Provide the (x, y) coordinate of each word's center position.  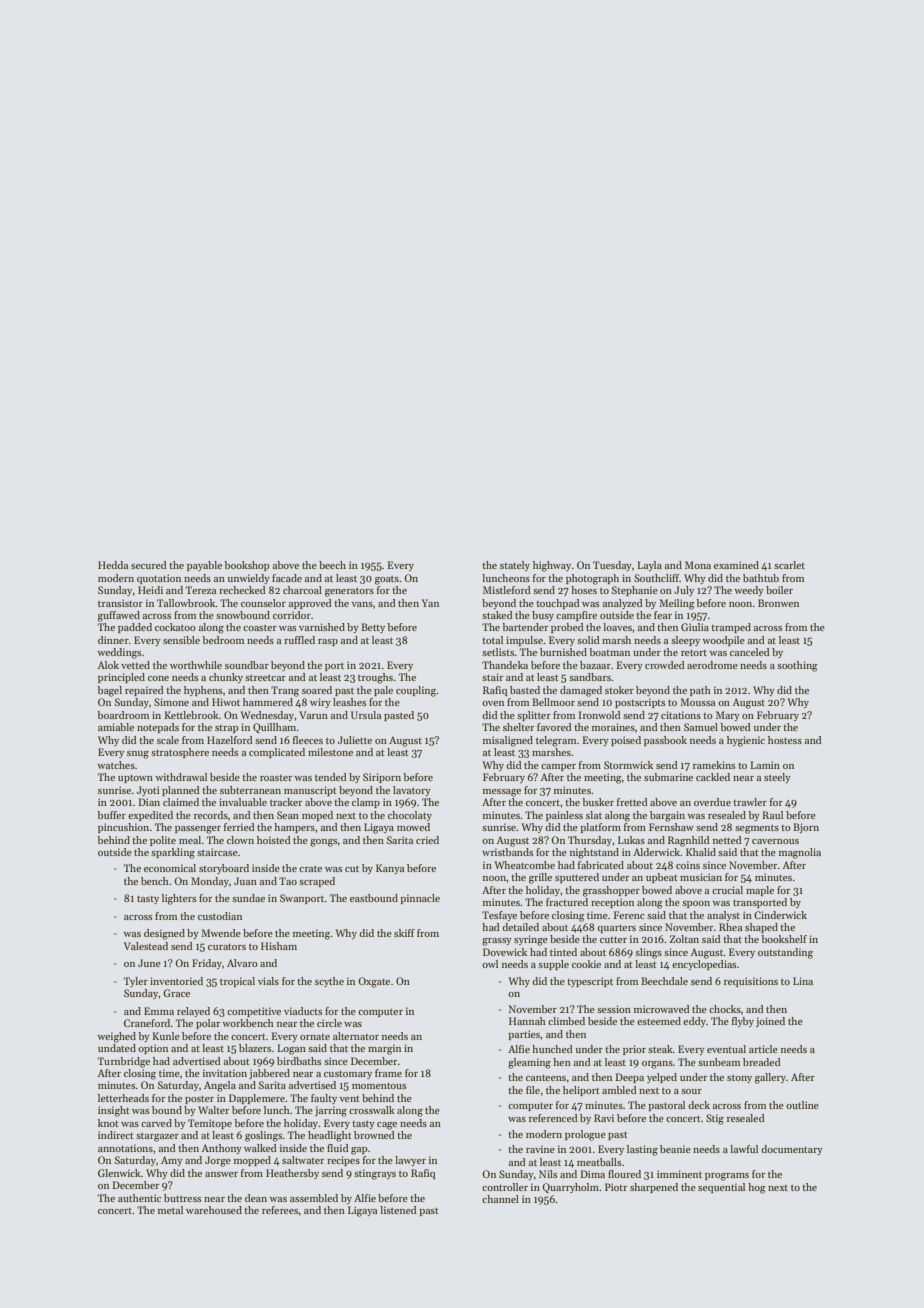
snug (138, 755)
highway (552, 566)
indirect (116, 1135)
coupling (416, 691)
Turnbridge (124, 1062)
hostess (785, 740)
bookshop (247, 566)
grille (540, 878)
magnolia (800, 853)
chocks (725, 1009)
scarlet (789, 565)
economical (170, 868)
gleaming (529, 1063)
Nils (548, 1174)
